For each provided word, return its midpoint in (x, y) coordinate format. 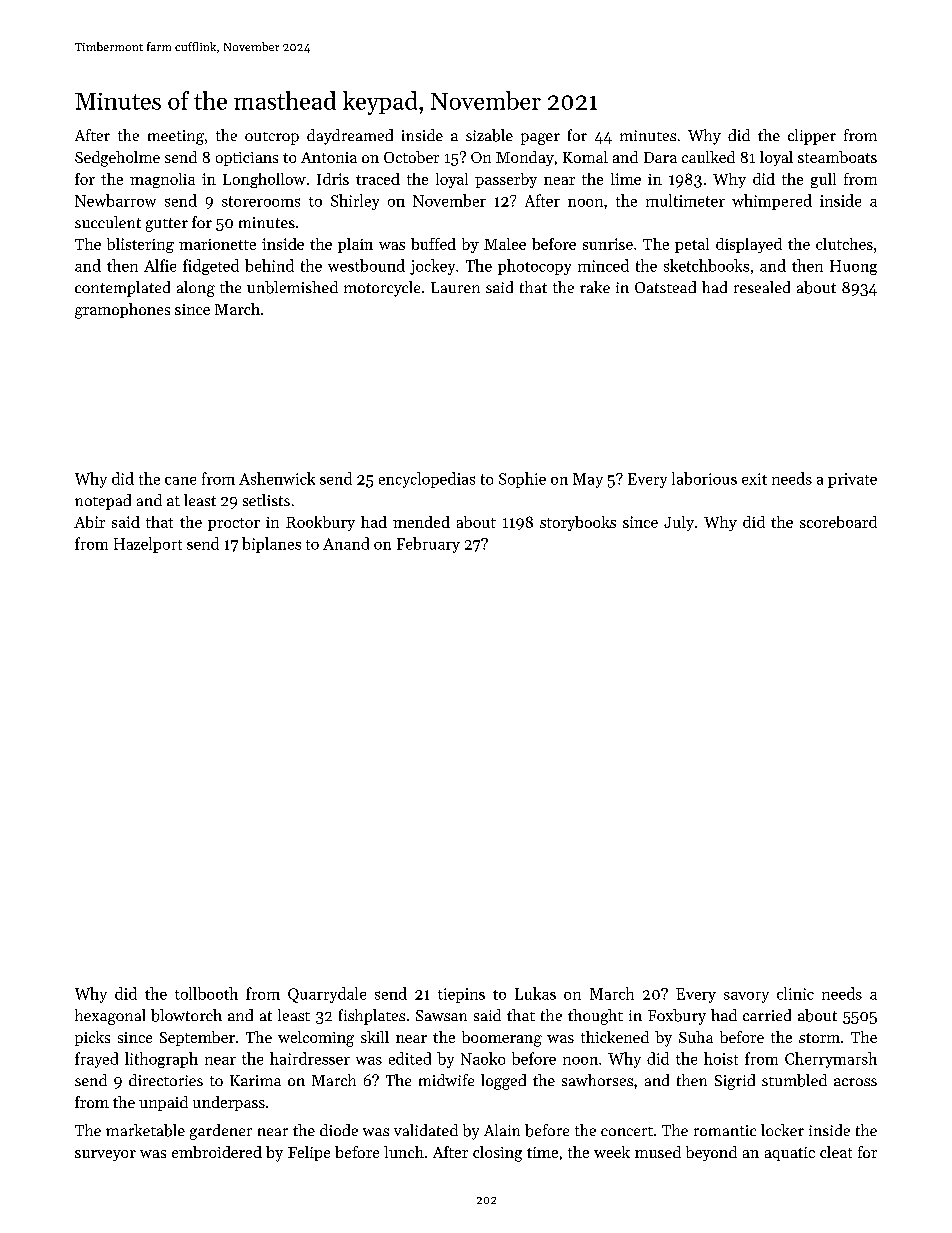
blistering (140, 245)
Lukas (535, 993)
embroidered (217, 1152)
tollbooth (206, 993)
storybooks (578, 523)
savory (746, 997)
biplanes (271, 545)
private (852, 480)
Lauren (455, 287)
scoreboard (838, 522)
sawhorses (597, 1080)
